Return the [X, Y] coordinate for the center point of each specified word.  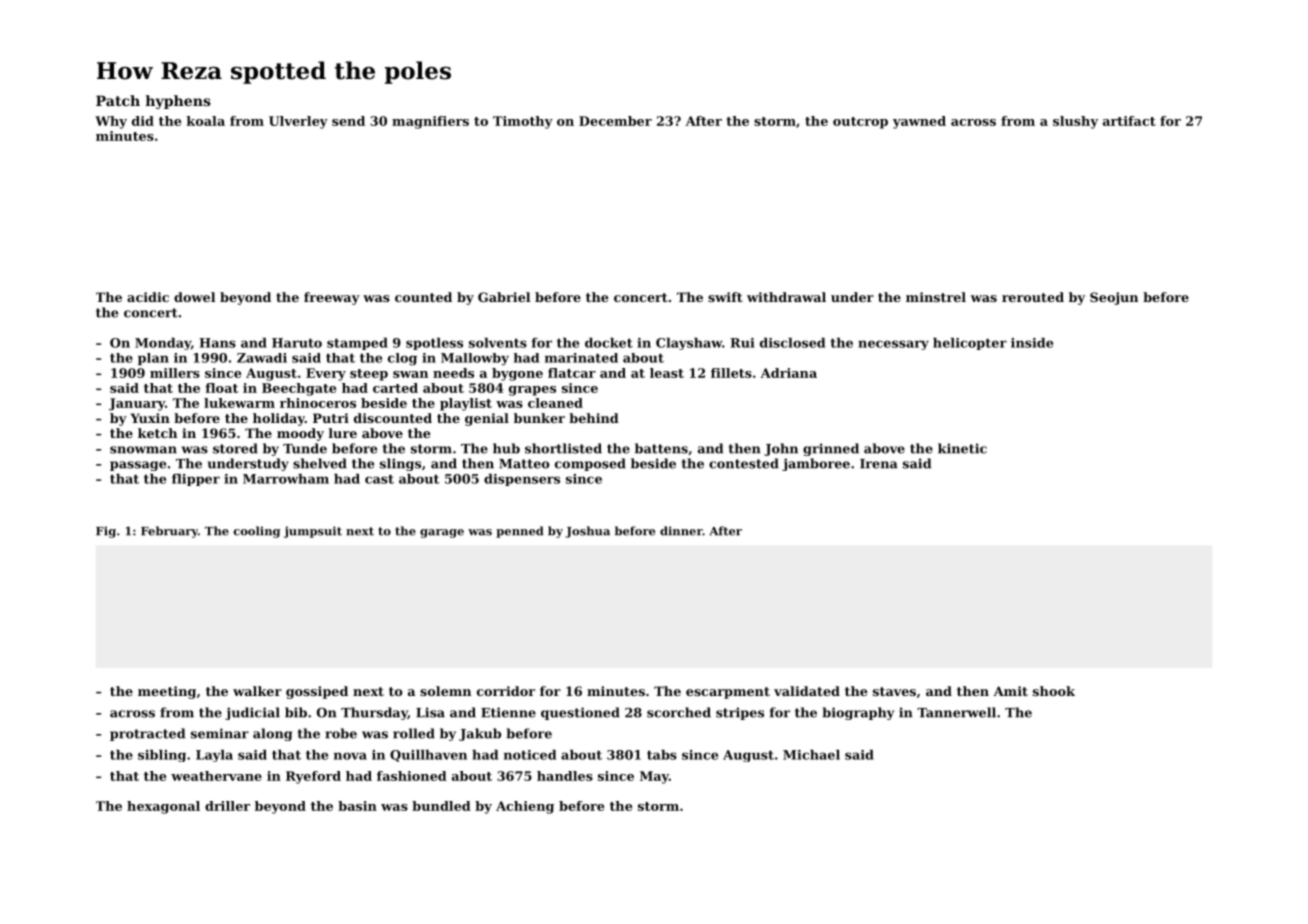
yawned [919, 122]
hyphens [178, 102]
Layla [214, 756]
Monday [163, 344]
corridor [506, 691]
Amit [1010, 691]
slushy [1075, 122]
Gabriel [504, 297]
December [615, 121]
